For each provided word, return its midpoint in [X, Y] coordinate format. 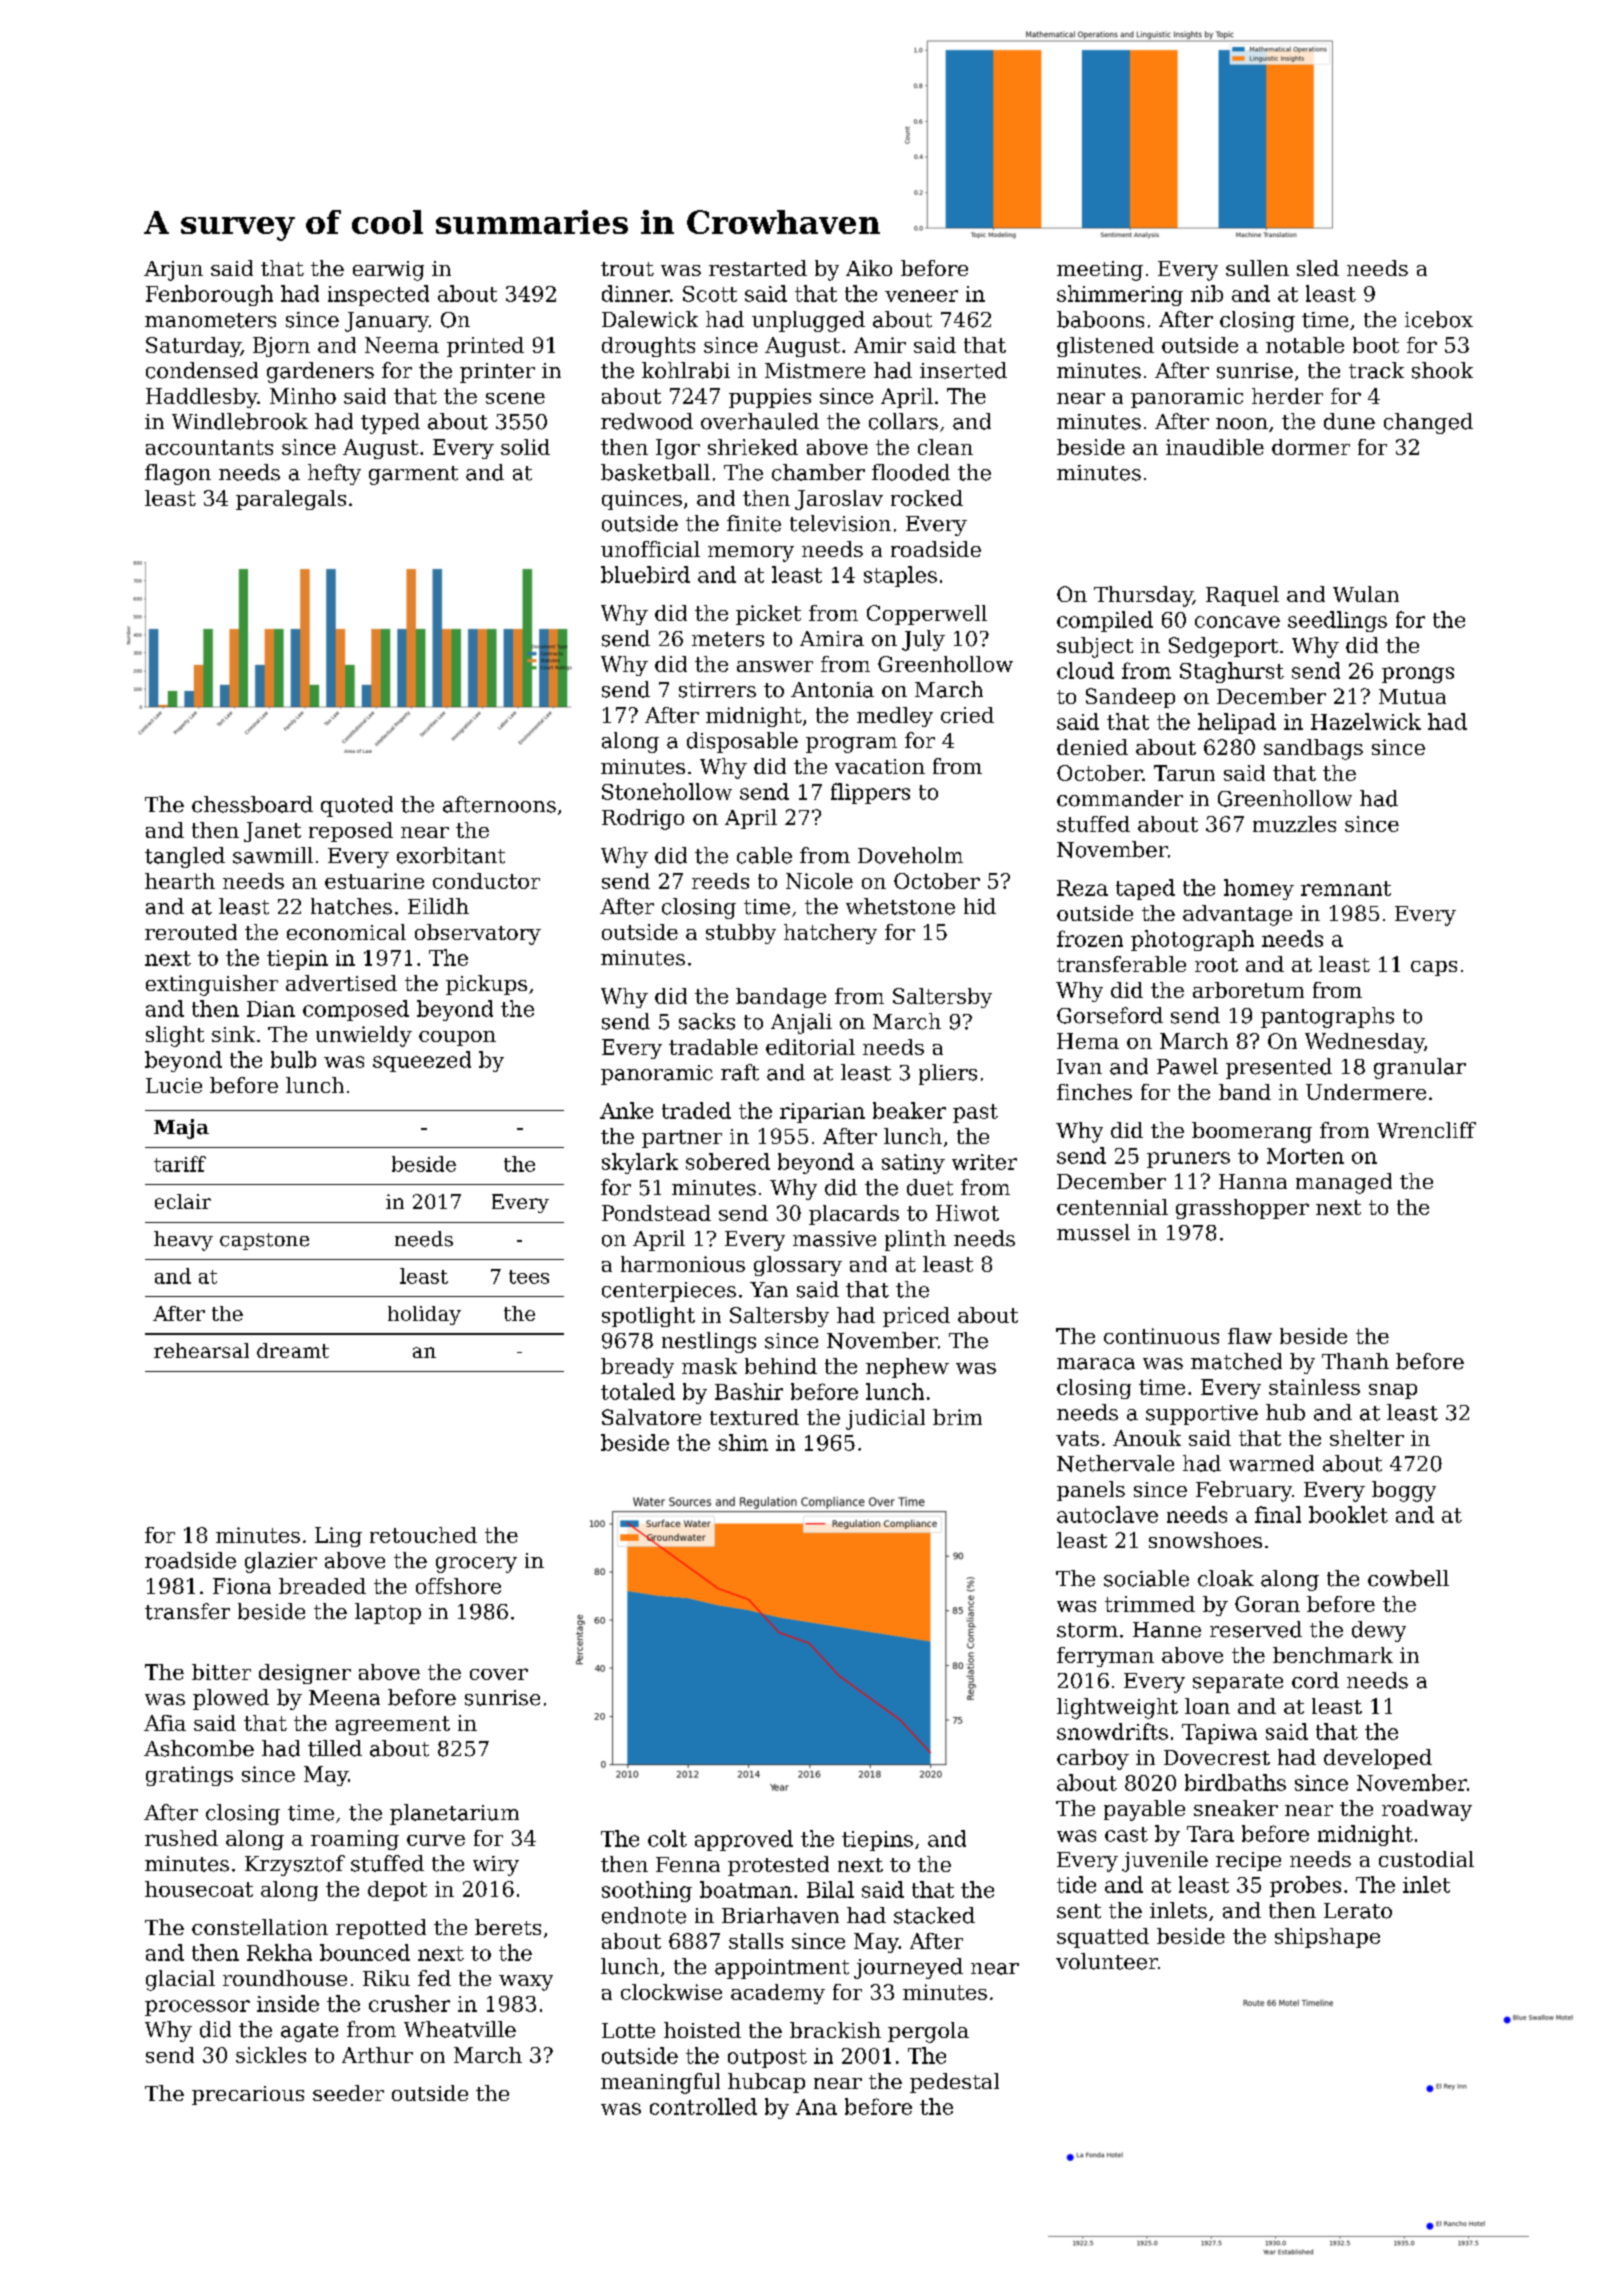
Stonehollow [667, 791]
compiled [1105, 621]
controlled [703, 2106]
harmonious [683, 1264]
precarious [248, 2095]
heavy [183, 1241]
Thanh [1355, 1361]
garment [413, 475]
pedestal [954, 2083]
